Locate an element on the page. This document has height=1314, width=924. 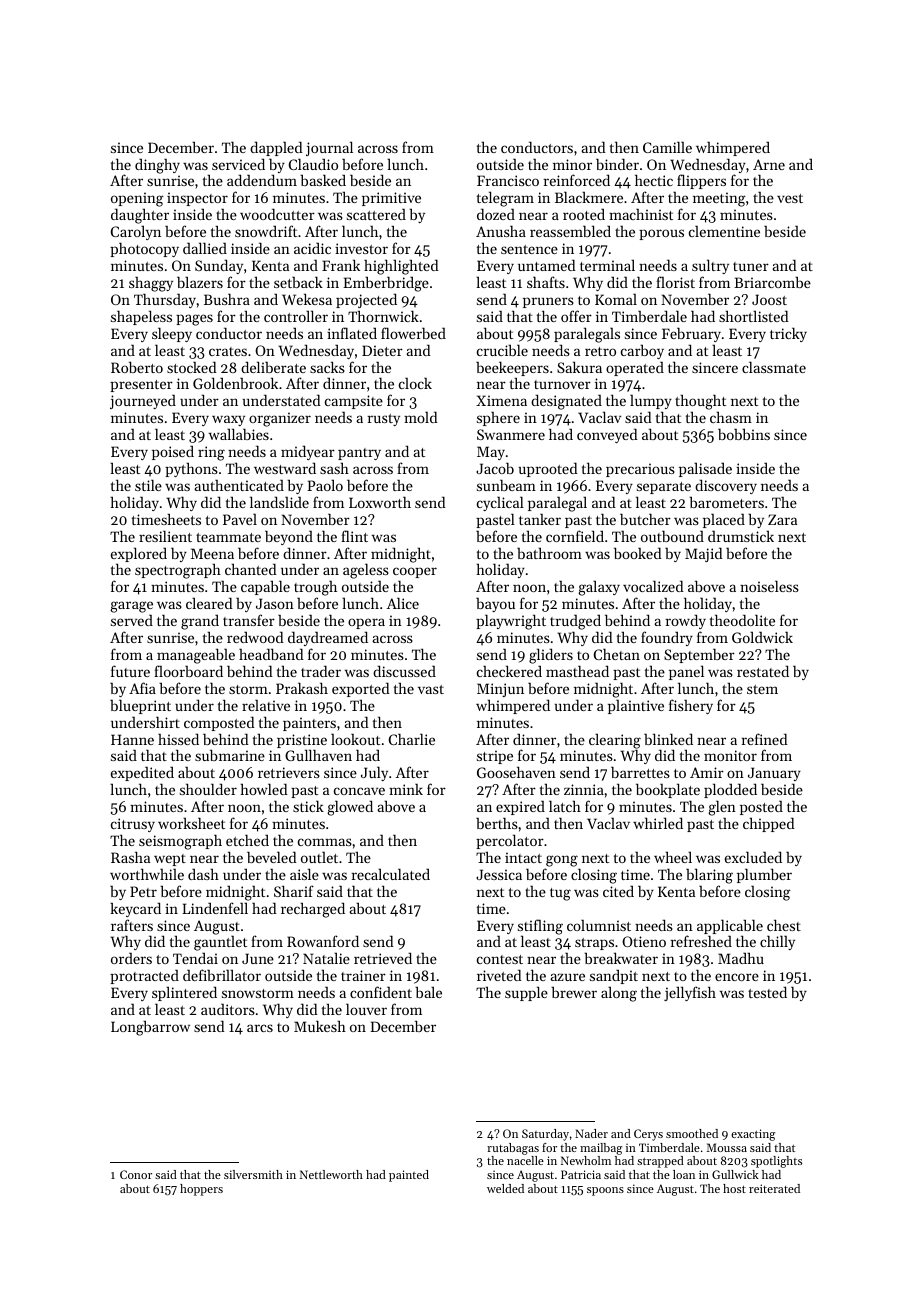
wheel is located at coordinates (673, 857).
